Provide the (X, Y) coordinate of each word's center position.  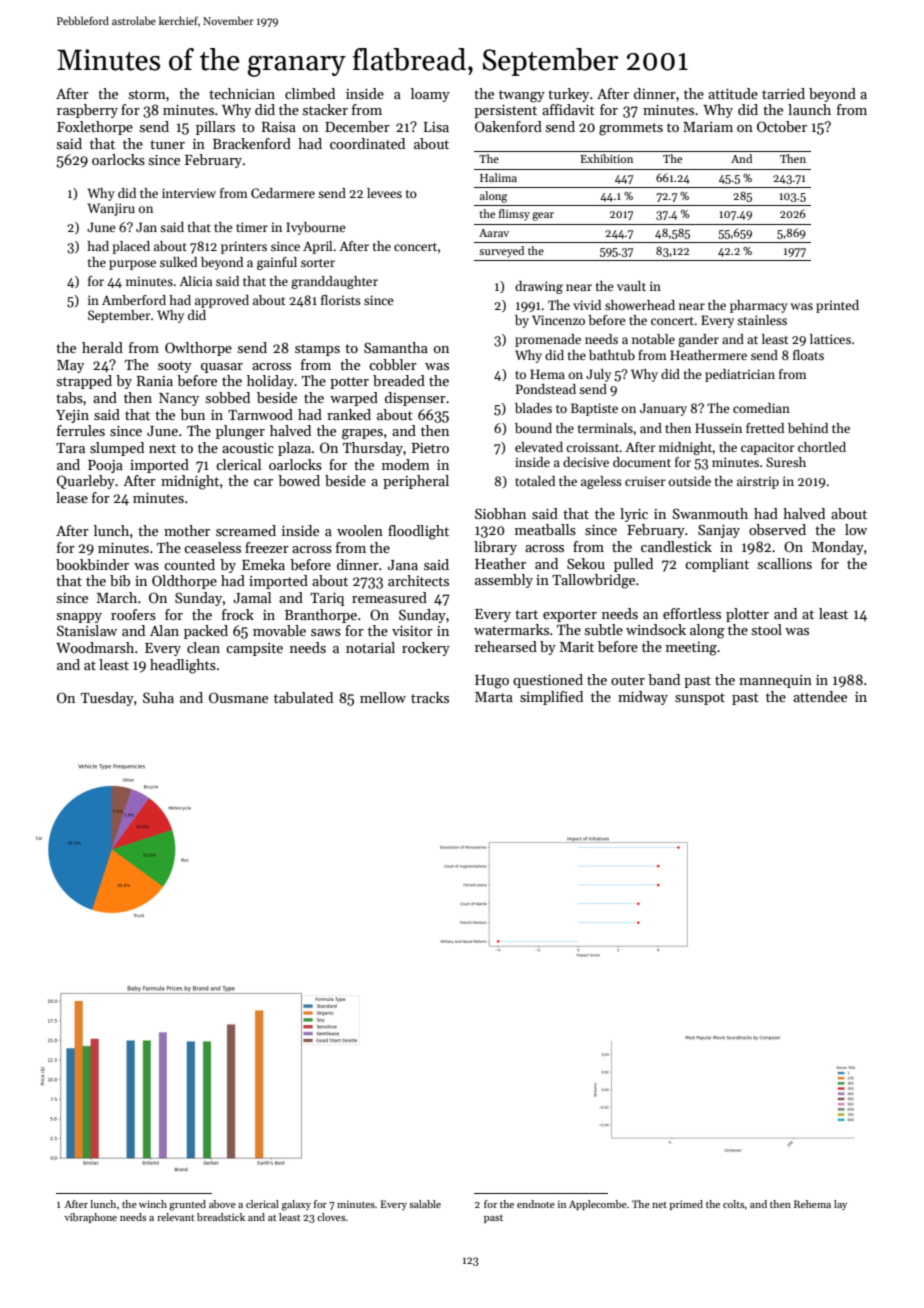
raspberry (87, 111)
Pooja (105, 466)
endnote (536, 1204)
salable (425, 1204)
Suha (158, 697)
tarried (783, 93)
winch (153, 1204)
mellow (383, 697)
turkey (568, 95)
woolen (360, 530)
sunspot (700, 699)
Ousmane (238, 697)
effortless (692, 613)
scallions (785, 563)
